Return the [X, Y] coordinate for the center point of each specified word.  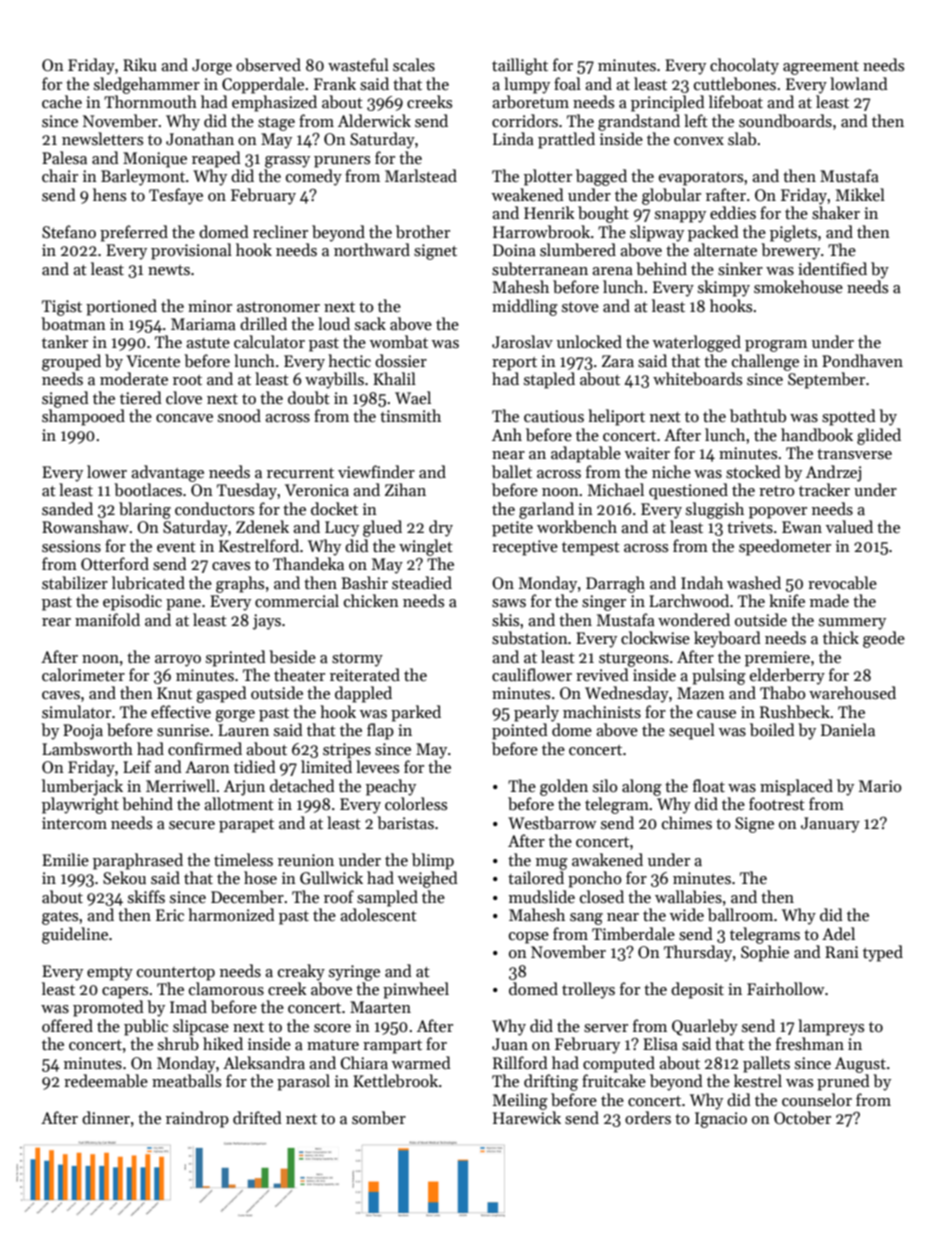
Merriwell [180, 785]
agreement [821, 68]
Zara [618, 361]
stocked [753, 472]
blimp [433, 861]
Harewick [527, 1117]
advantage [167, 473]
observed [268, 65]
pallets [766, 1064]
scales [414, 65]
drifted [257, 1117]
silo [605, 785]
